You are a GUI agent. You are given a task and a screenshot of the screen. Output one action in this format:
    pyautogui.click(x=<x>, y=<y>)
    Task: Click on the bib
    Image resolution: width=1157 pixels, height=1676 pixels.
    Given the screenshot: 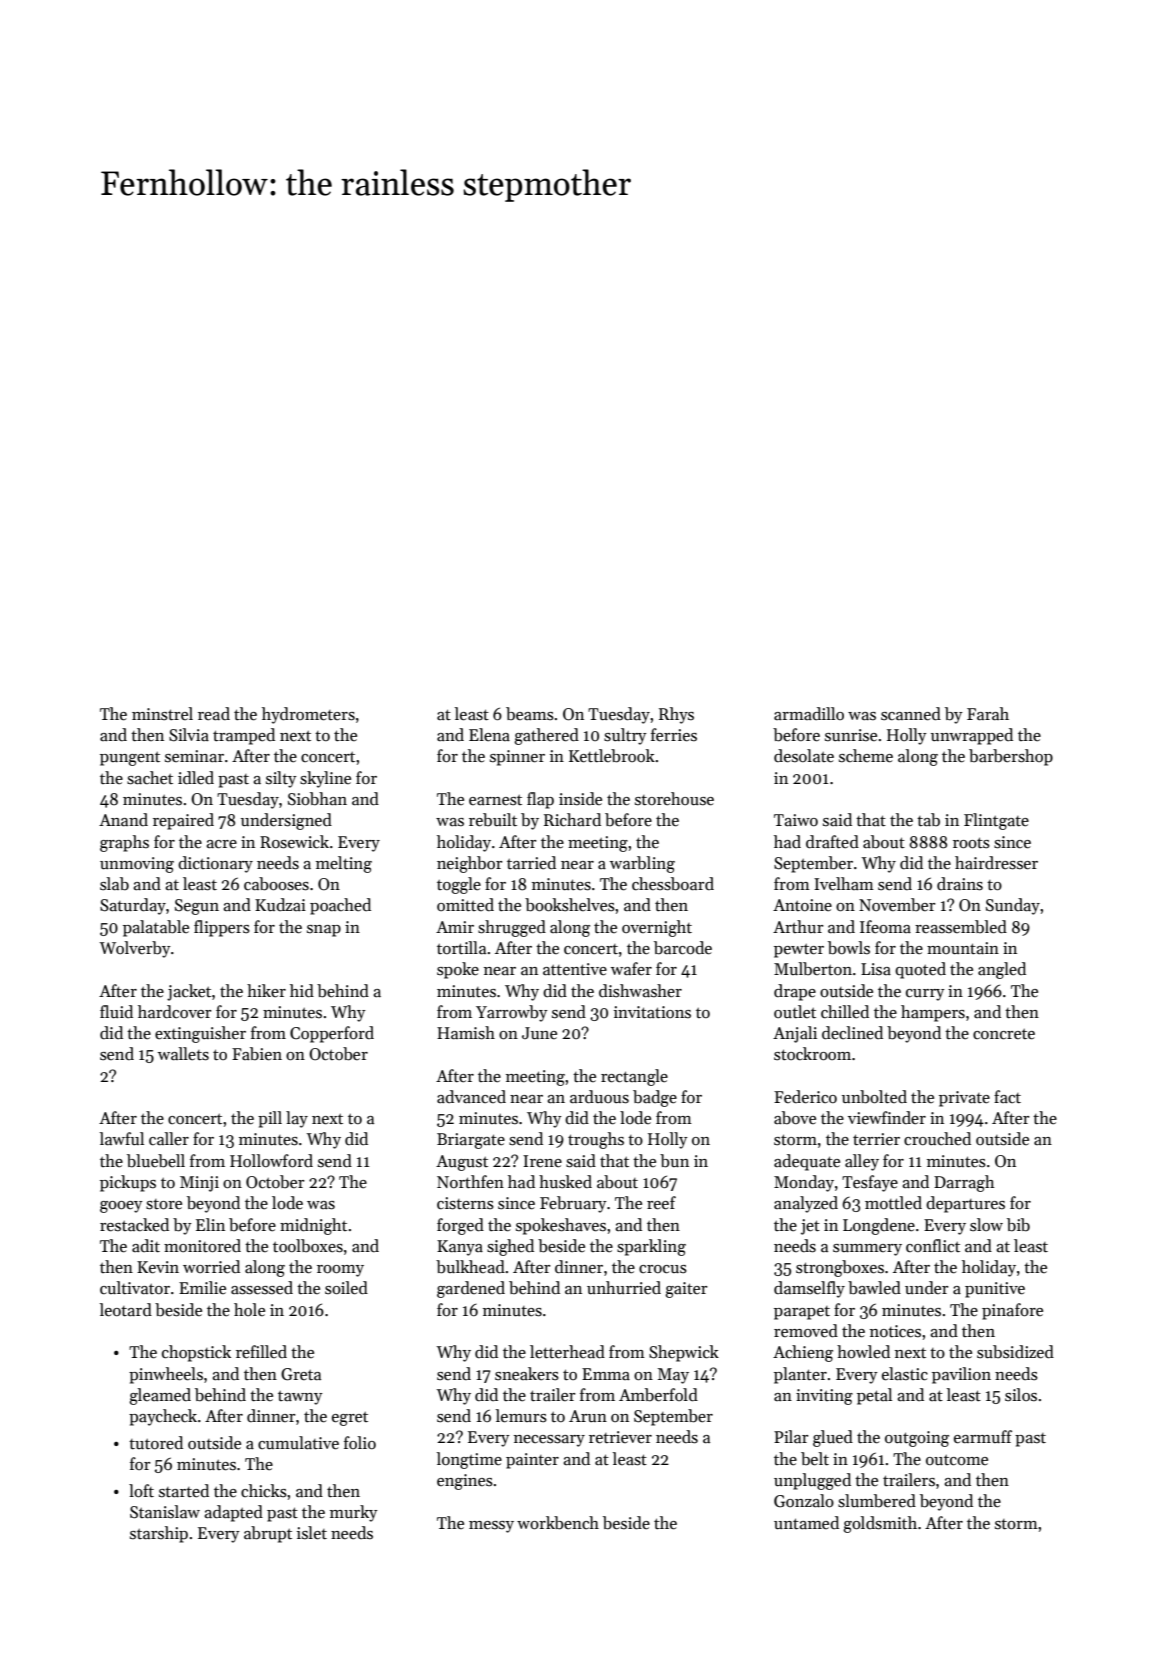 What is the action you would take?
    pyautogui.click(x=1018, y=1225)
